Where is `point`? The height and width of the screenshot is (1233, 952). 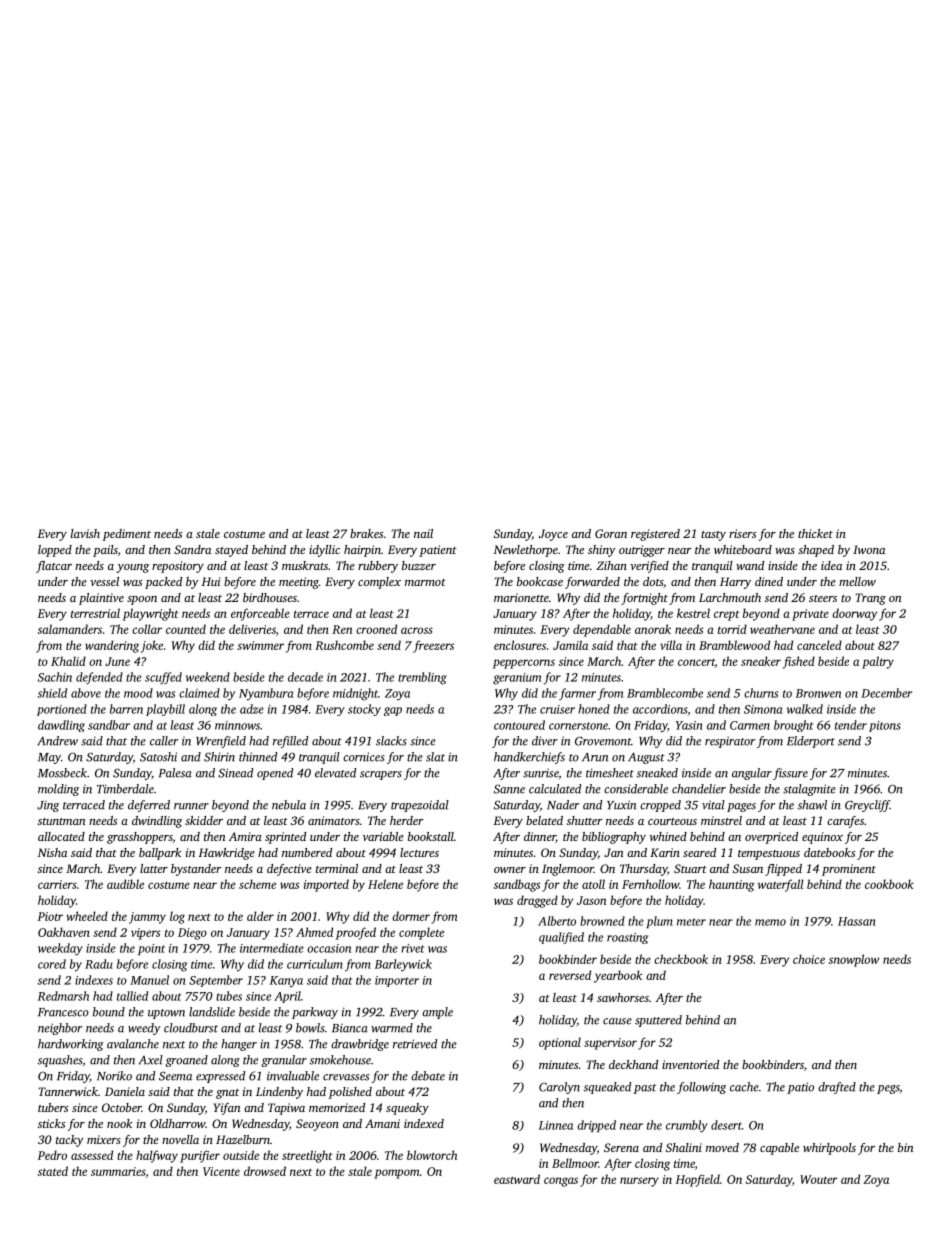
point is located at coordinates (151, 949).
